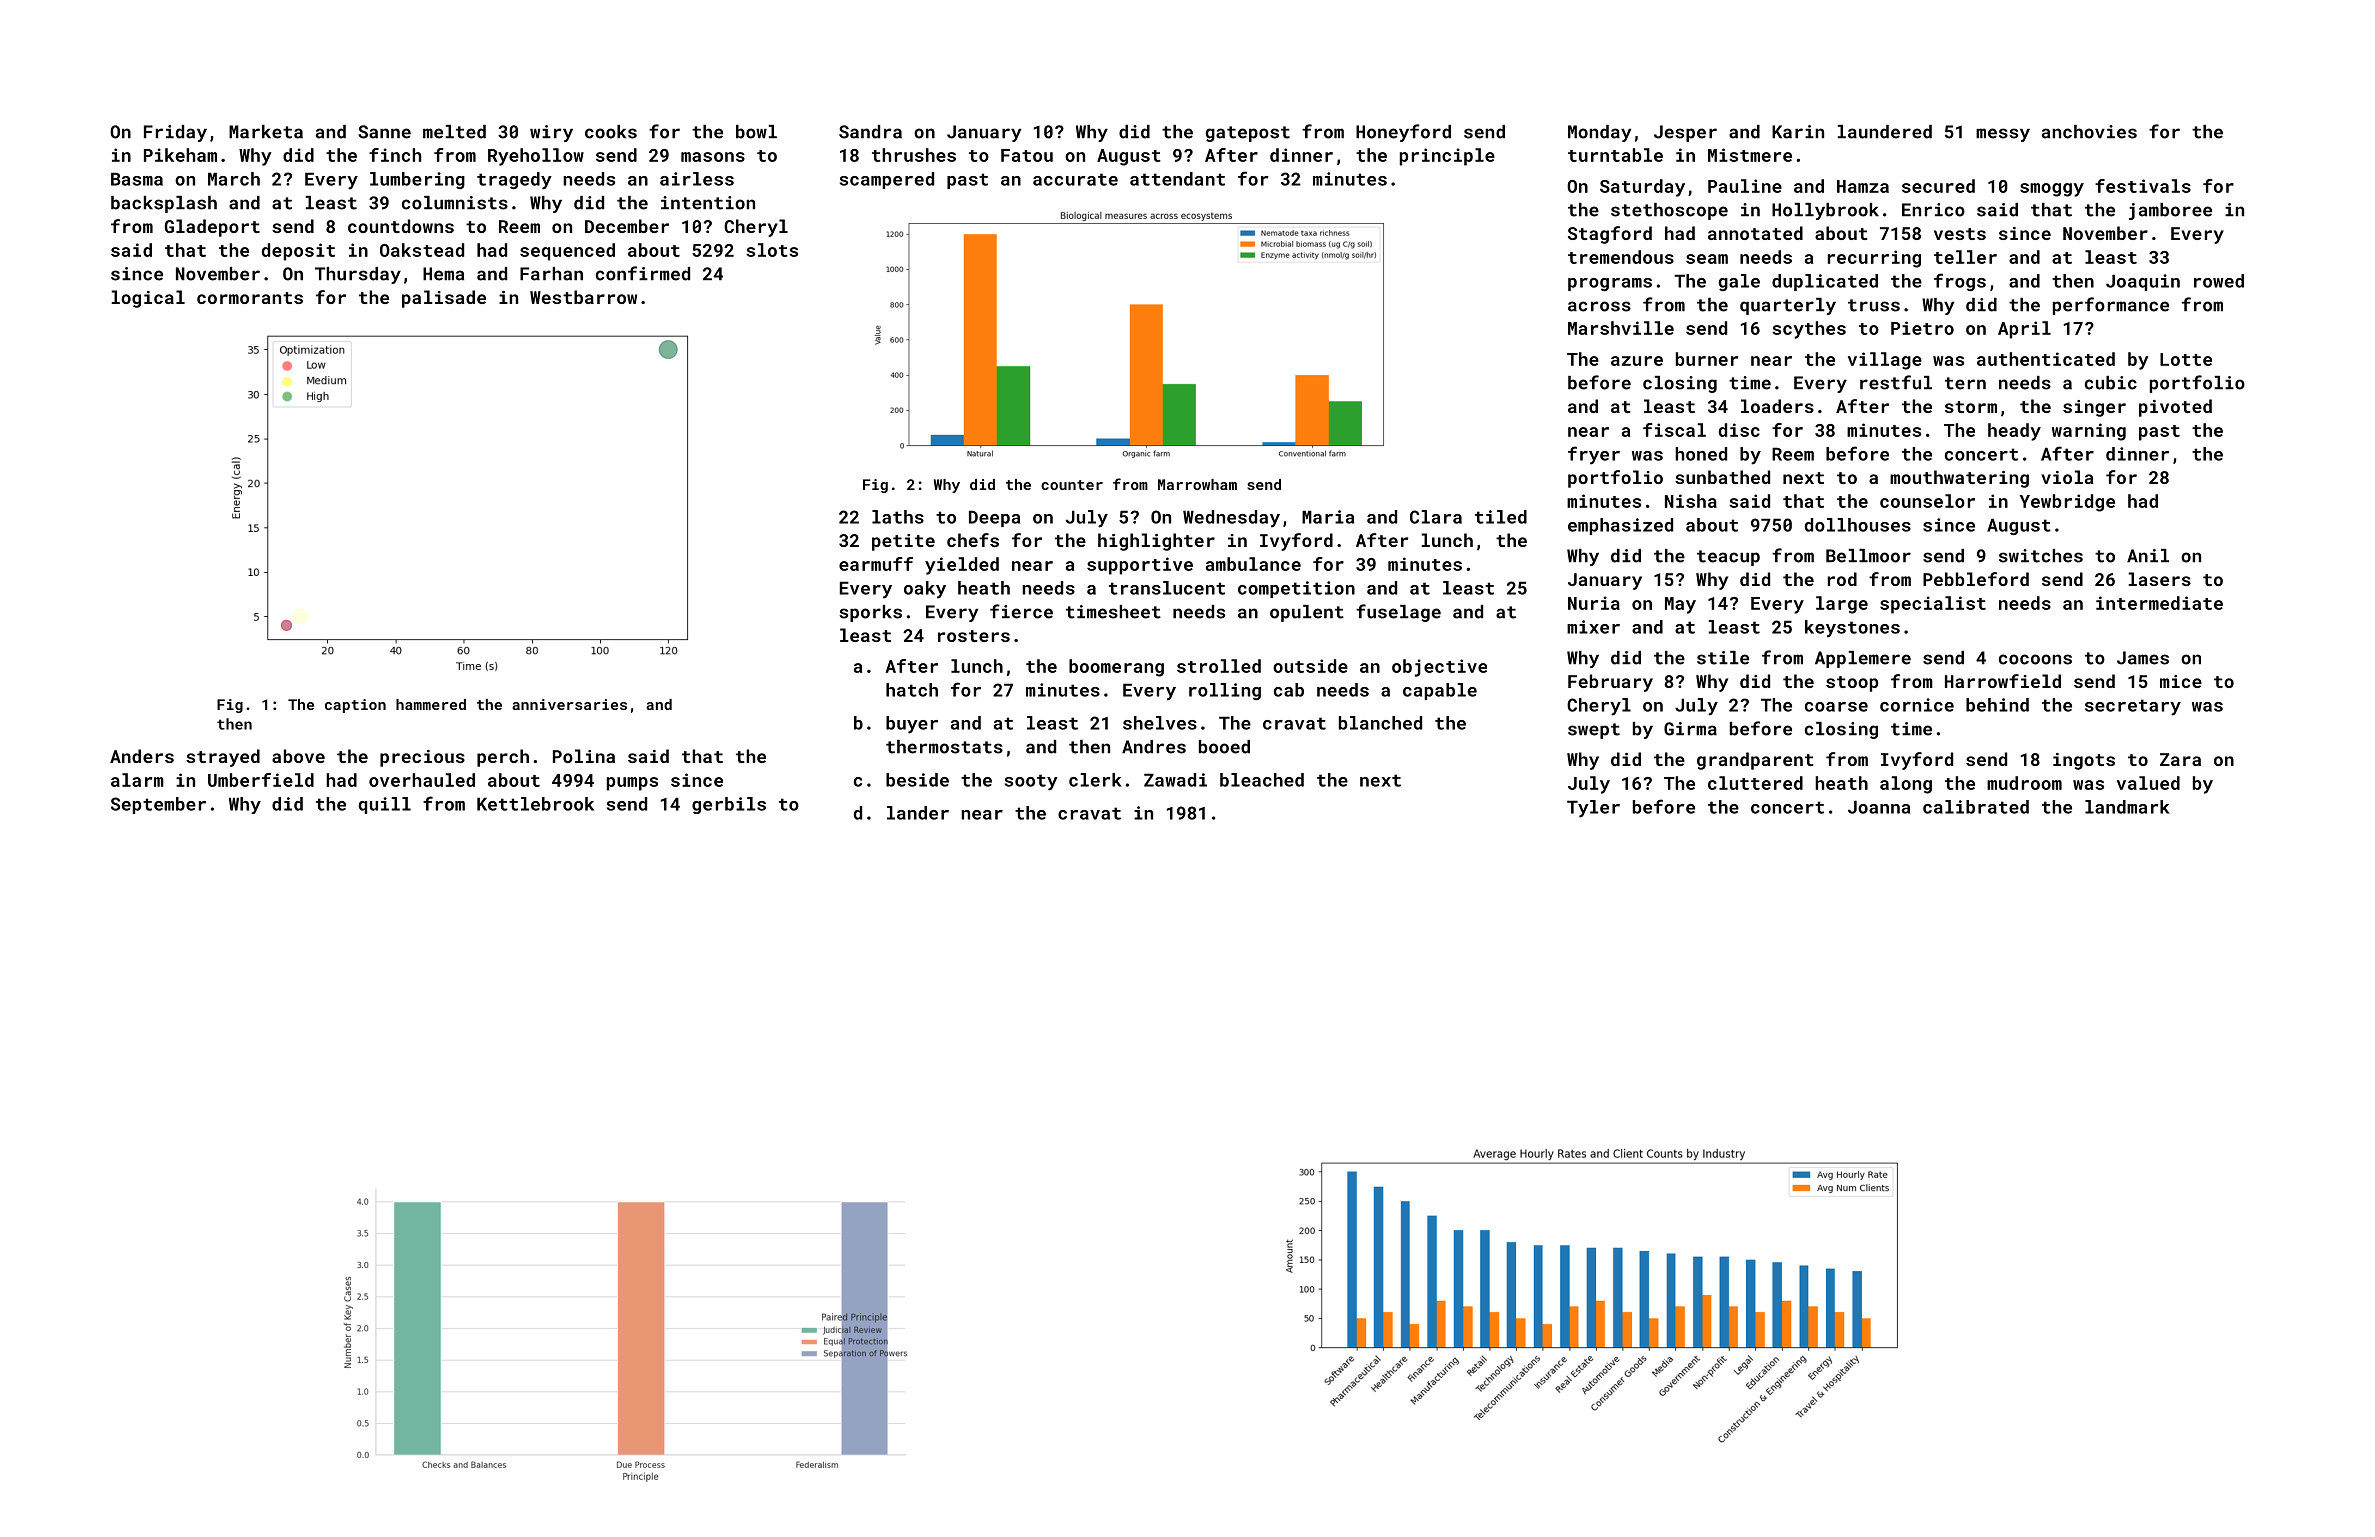 Image resolution: width=2375 pixels, height=1537 pixels. What do you see at coordinates (1879, 807) in the document?
I see `Joanna` at bounding box center [1879, 807].
